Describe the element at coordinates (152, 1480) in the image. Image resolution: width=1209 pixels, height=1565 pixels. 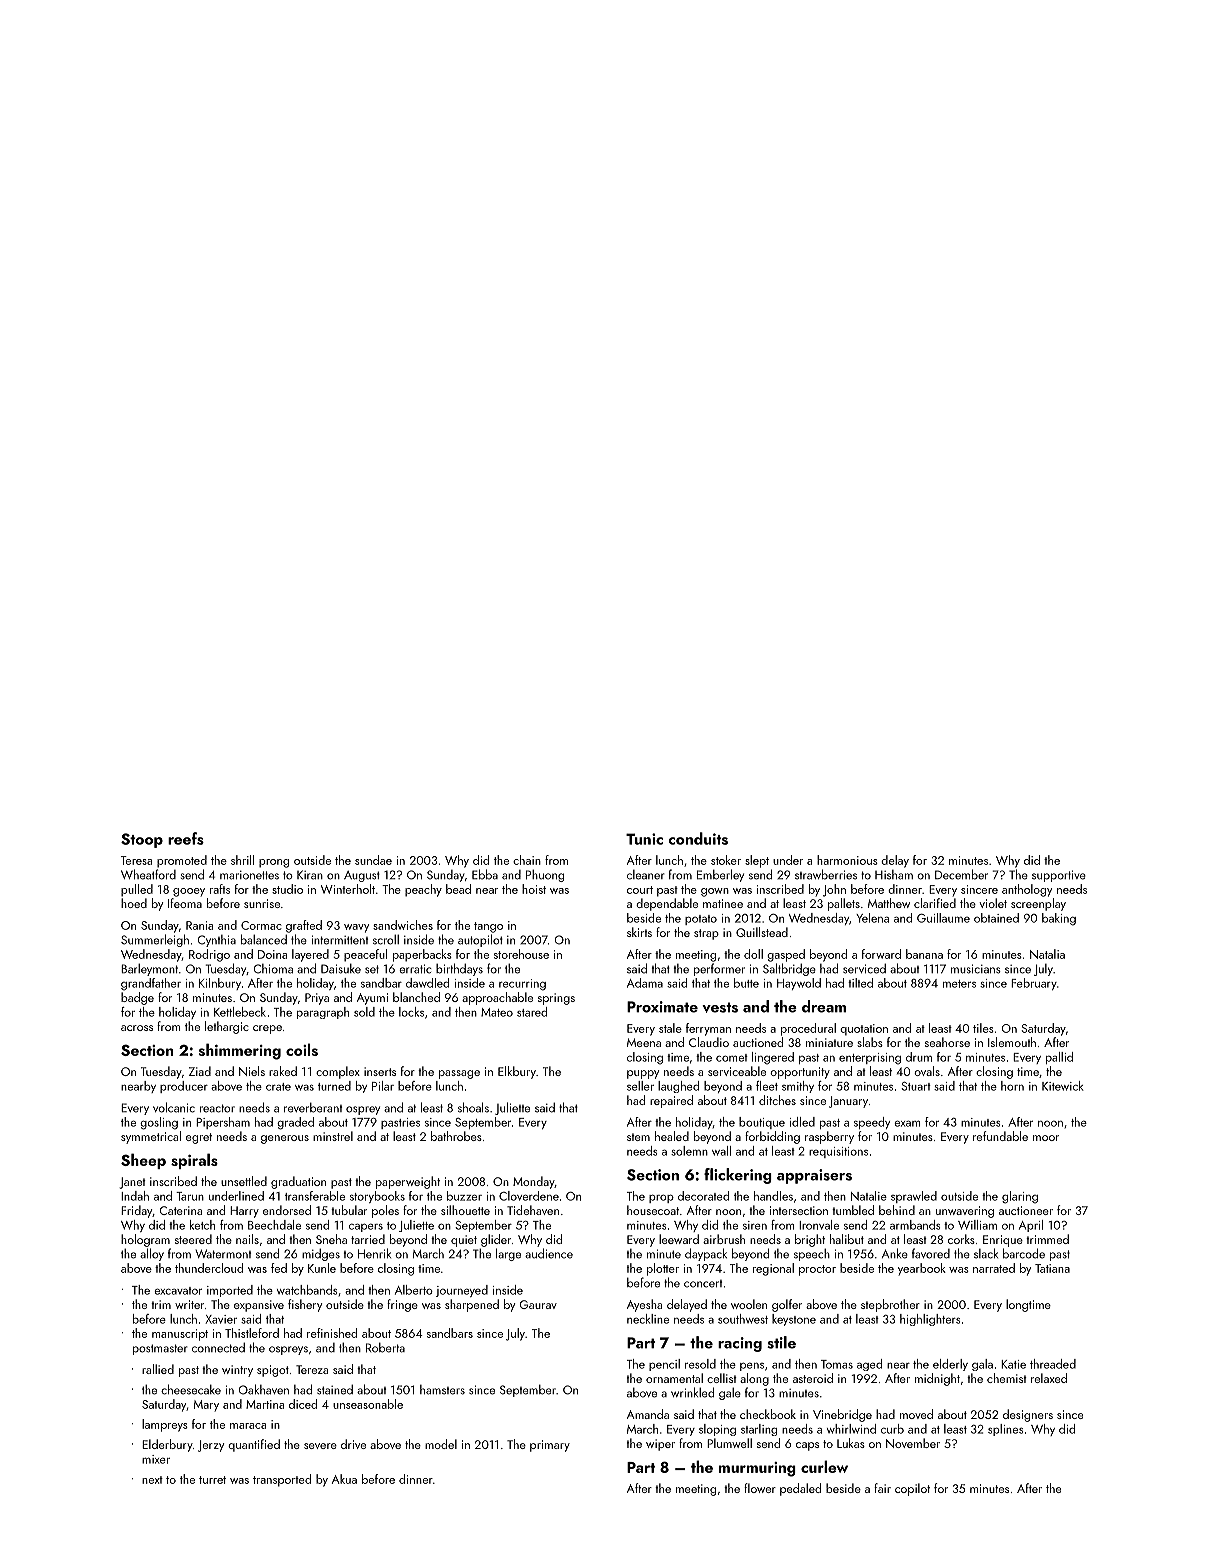
I see `next` at that location.
